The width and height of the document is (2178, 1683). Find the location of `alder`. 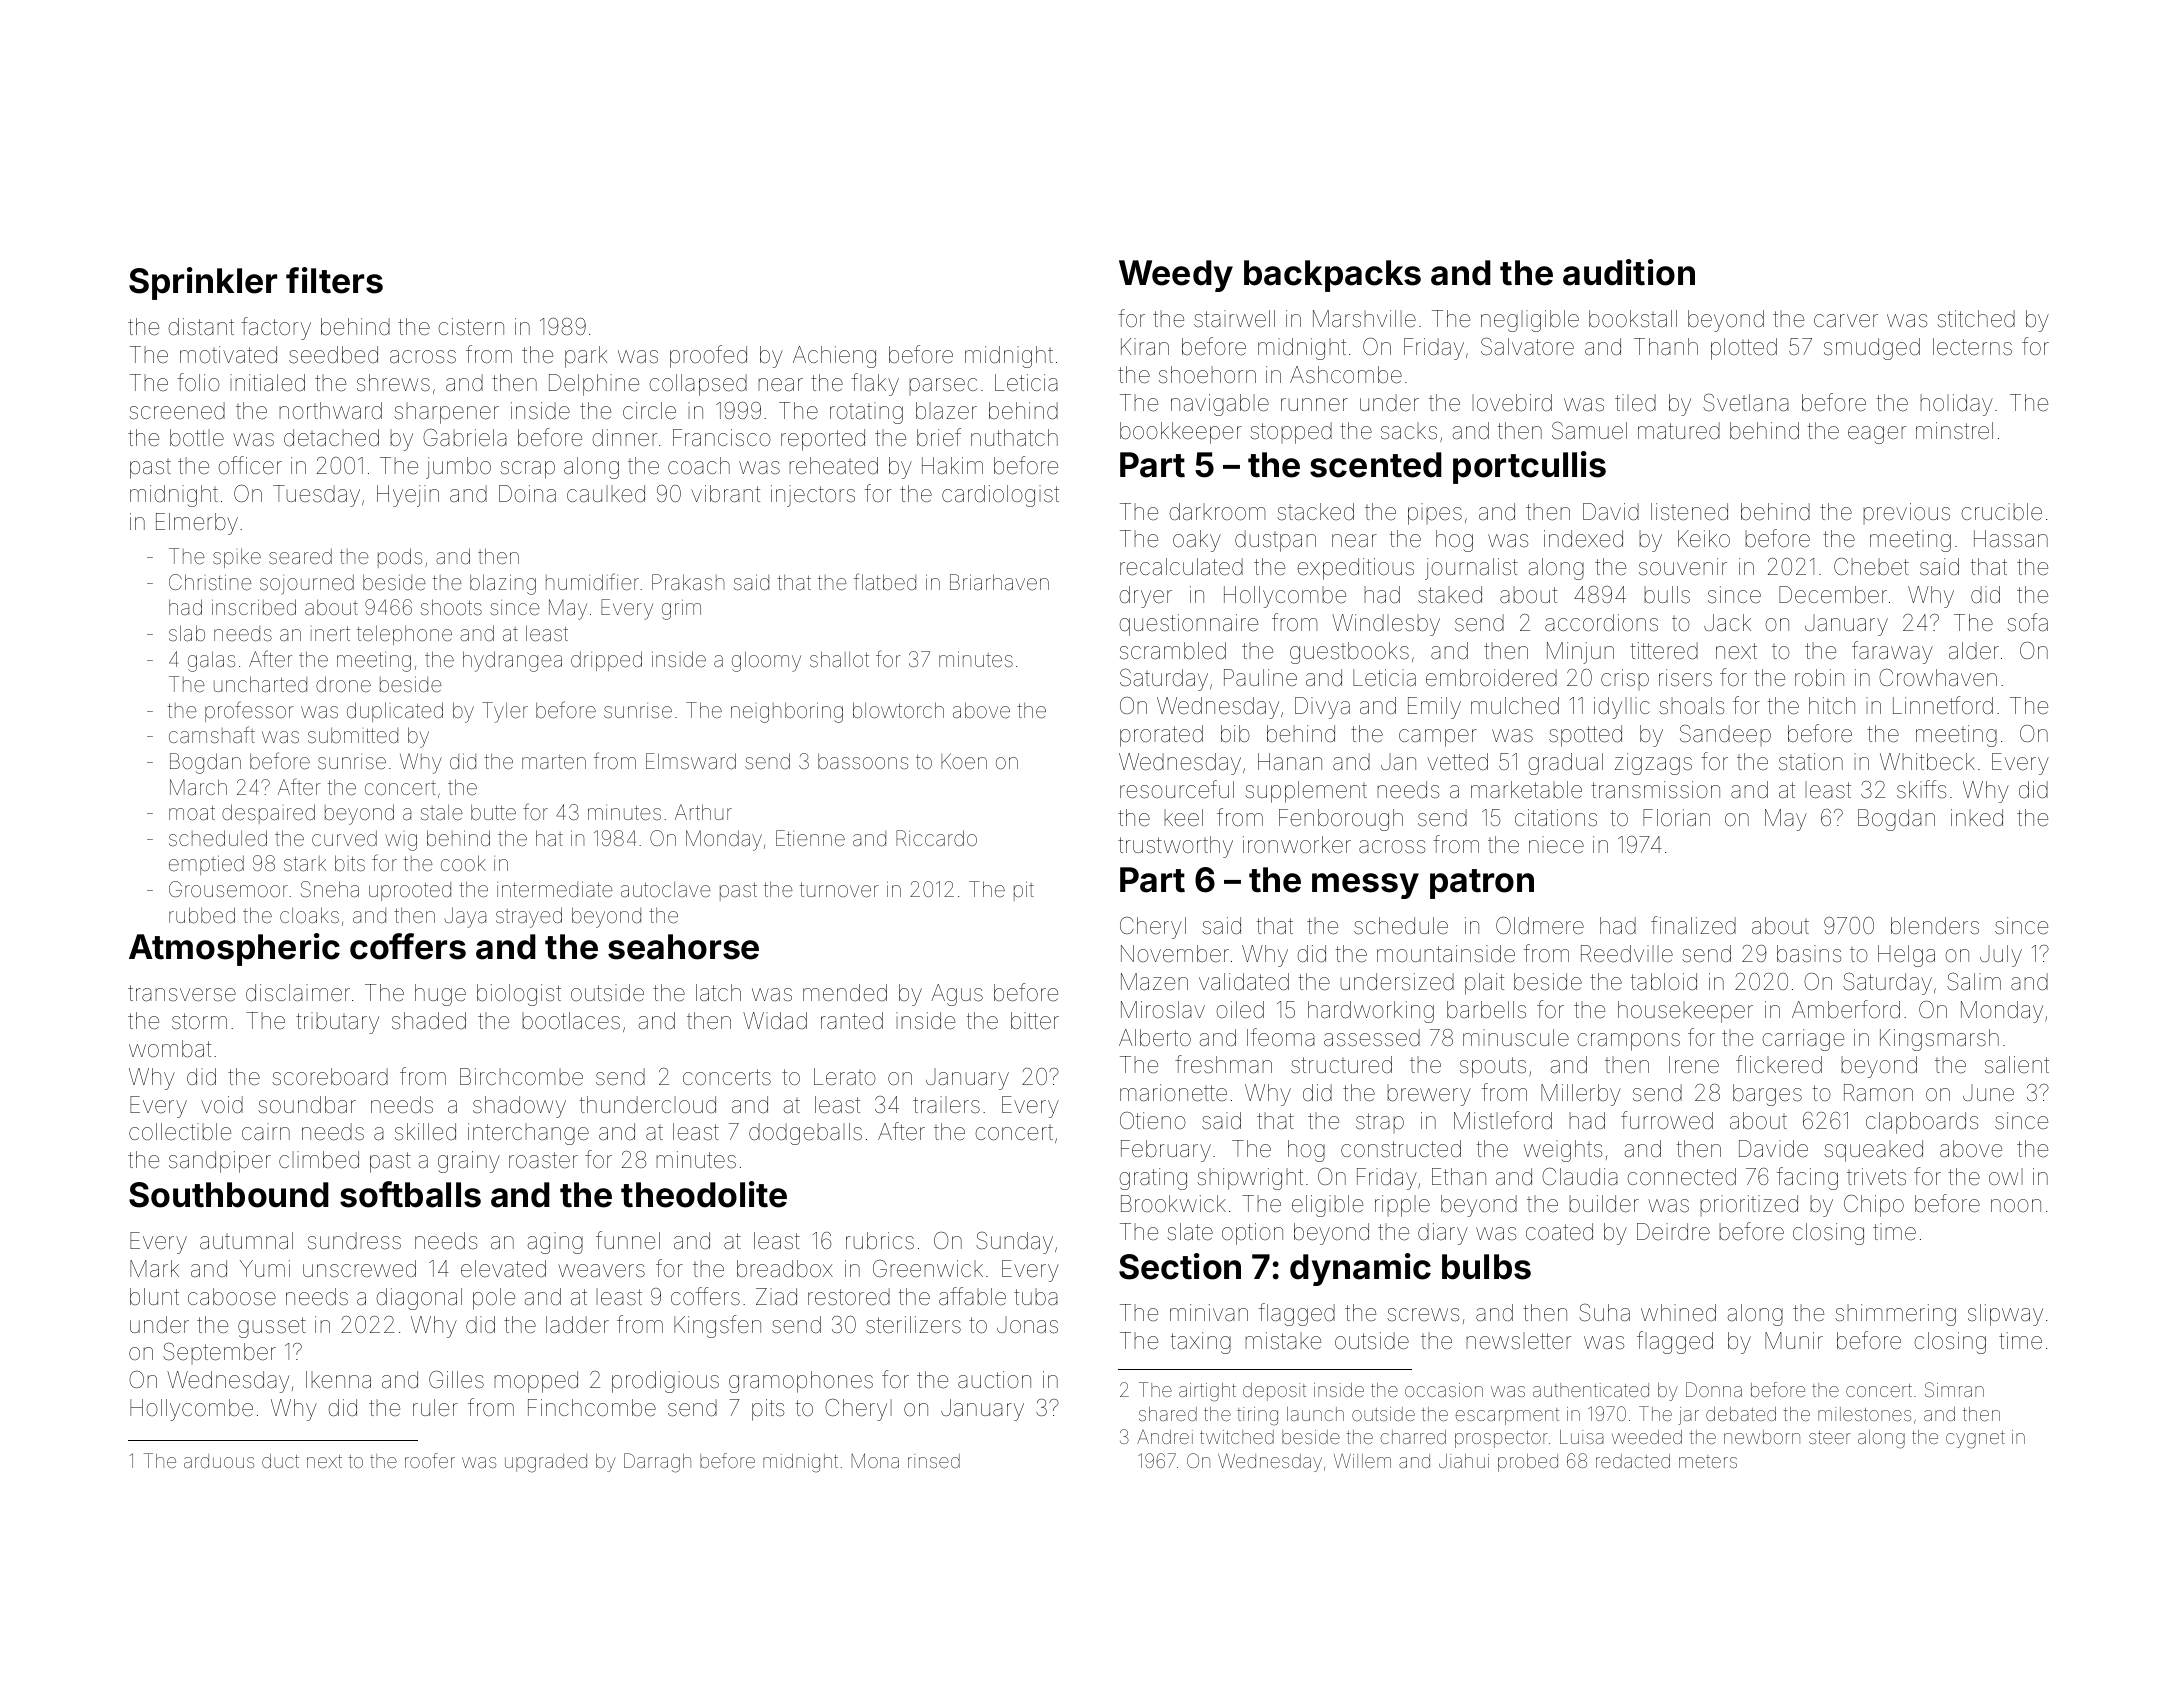

alder is located at coordinates (1974, 651).
